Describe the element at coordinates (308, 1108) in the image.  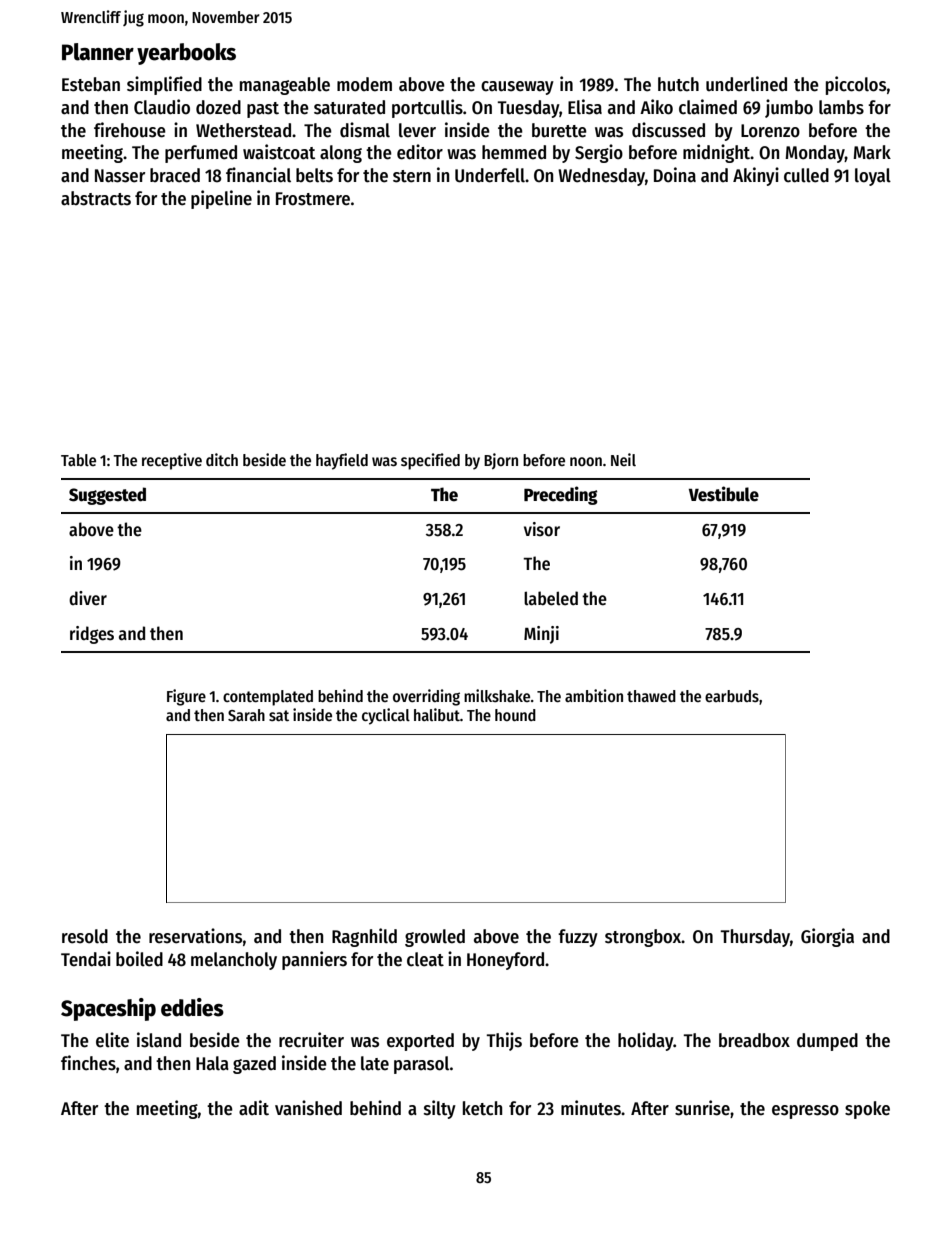
I see `vanished` at that location.
